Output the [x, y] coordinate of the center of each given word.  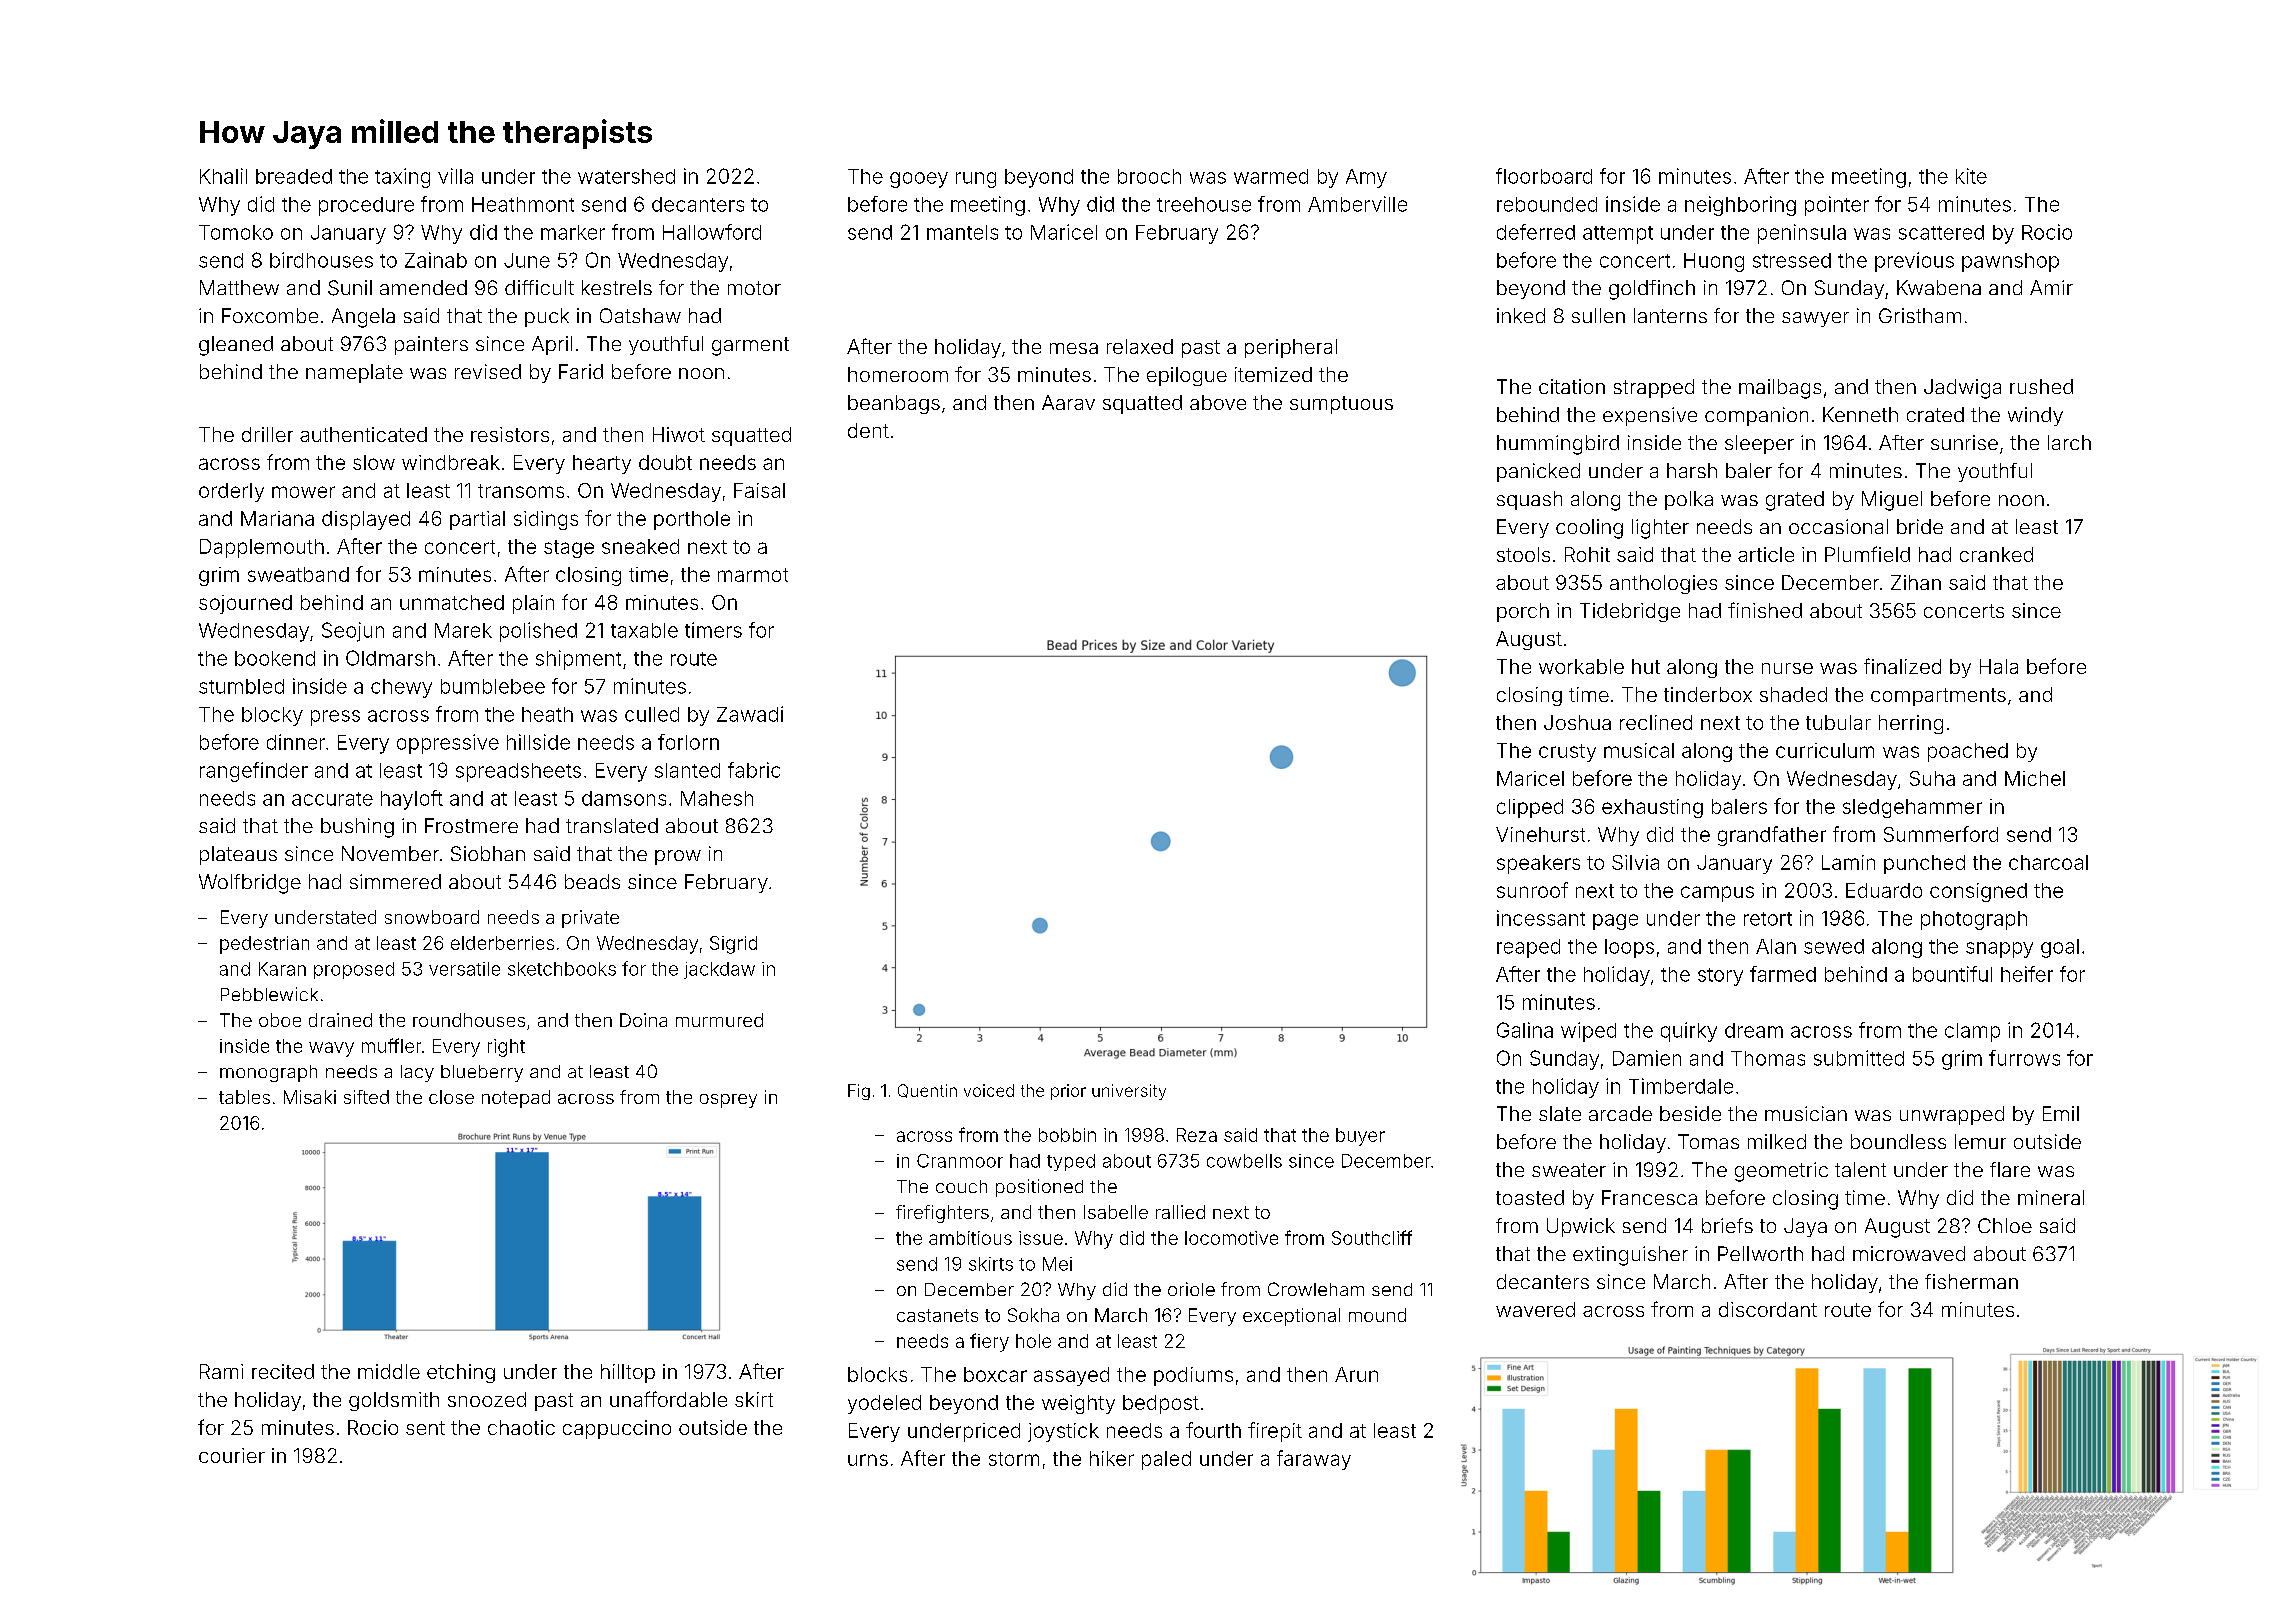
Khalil [223, 176]
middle [389, 1371]
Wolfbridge [250, 884]
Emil [2061, 1113]
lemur [1980, 1141]
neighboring [1740, 206]
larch [2069, 442]
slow [374, 462]
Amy [1366, 178]
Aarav [1068, 402]
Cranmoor [960, 1161]
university [1129, 1092]
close [451, 1097]
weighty [1078, 1404]
